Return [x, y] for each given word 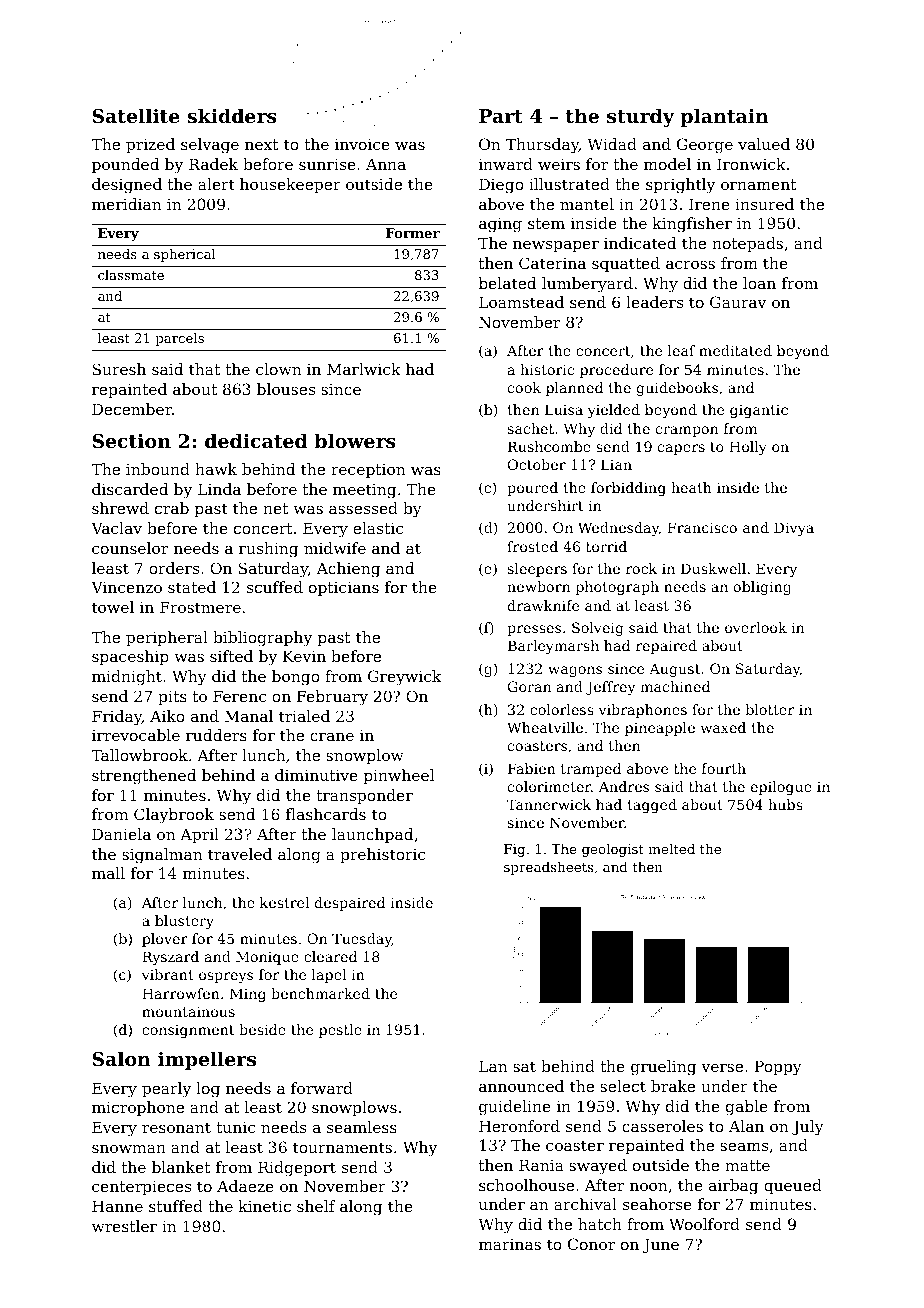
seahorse [657, 1204]
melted [672, 848]
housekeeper [290, 185]
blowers [355, 441]
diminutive [316, 775]
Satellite [136, 116]
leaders [654, 302]
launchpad [372, 835]
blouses [286, 389]
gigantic [759, 411]
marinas [510, 1244]
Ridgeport [297, 1169]
